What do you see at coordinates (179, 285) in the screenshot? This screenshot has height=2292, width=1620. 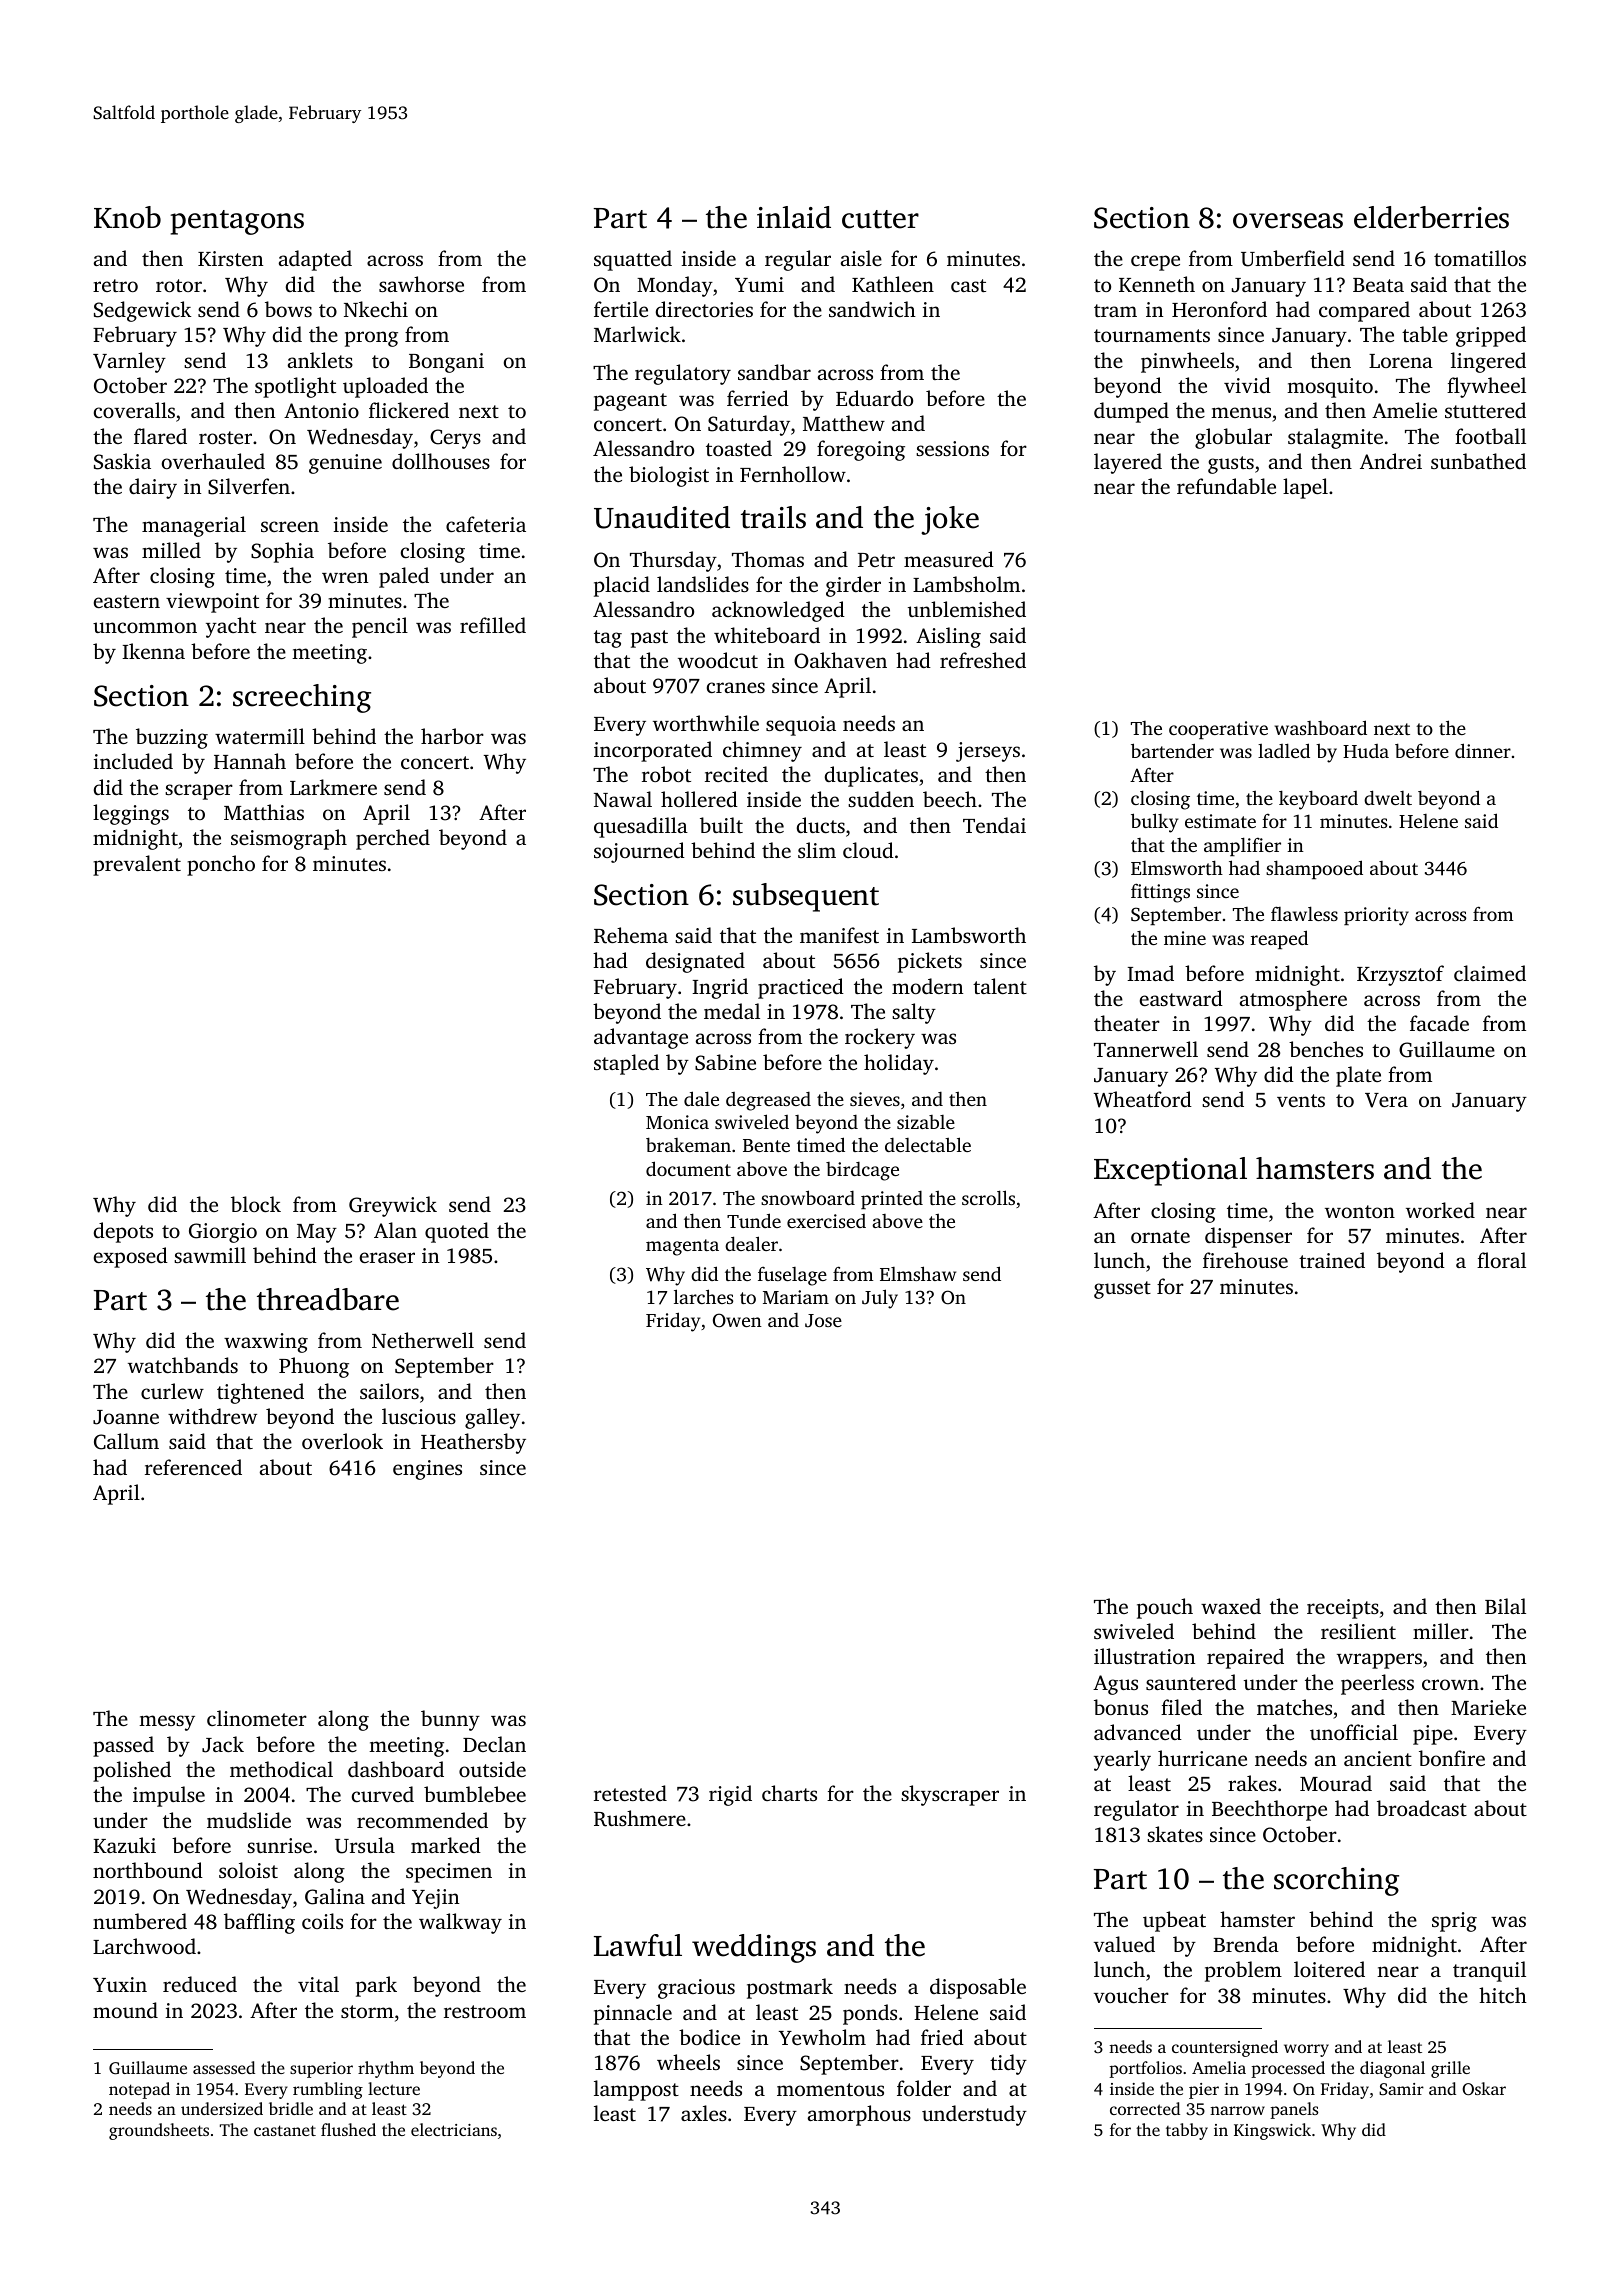 I see `rotor` at bounding box center [179, 285].
